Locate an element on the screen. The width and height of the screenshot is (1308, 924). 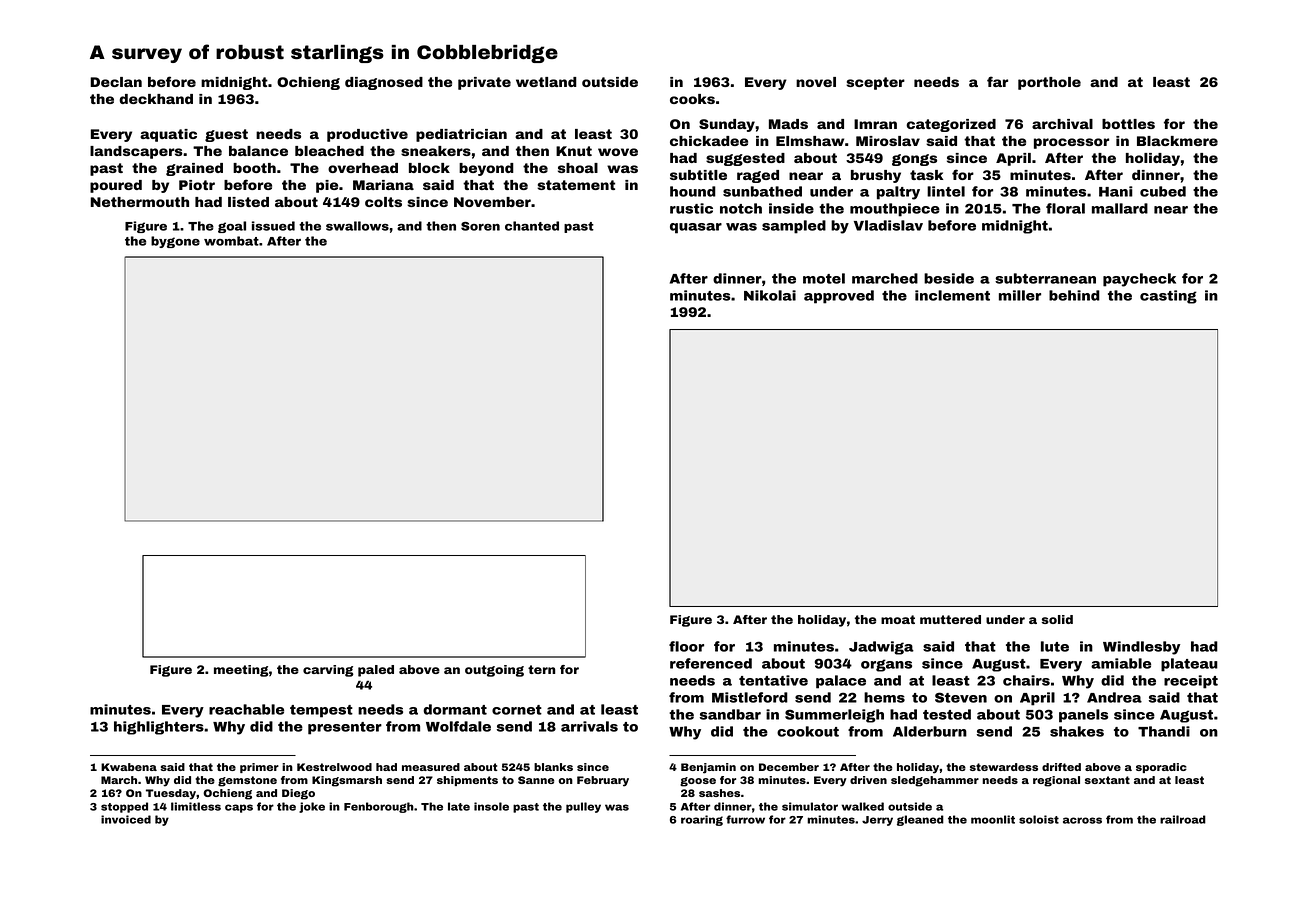
floor is located at coordinates (686, 646).
